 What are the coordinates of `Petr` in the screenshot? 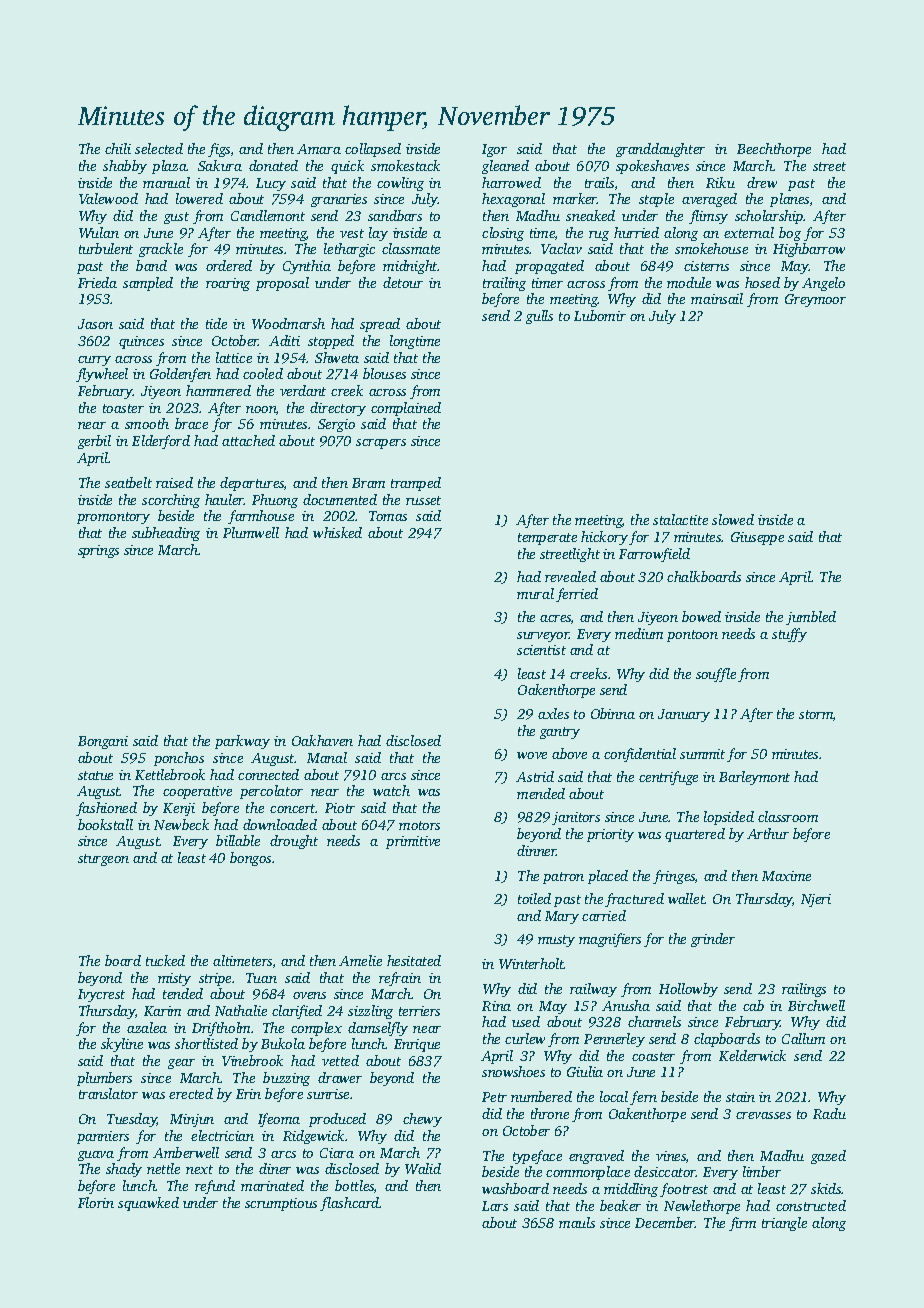 It's located at (494, 1097).
